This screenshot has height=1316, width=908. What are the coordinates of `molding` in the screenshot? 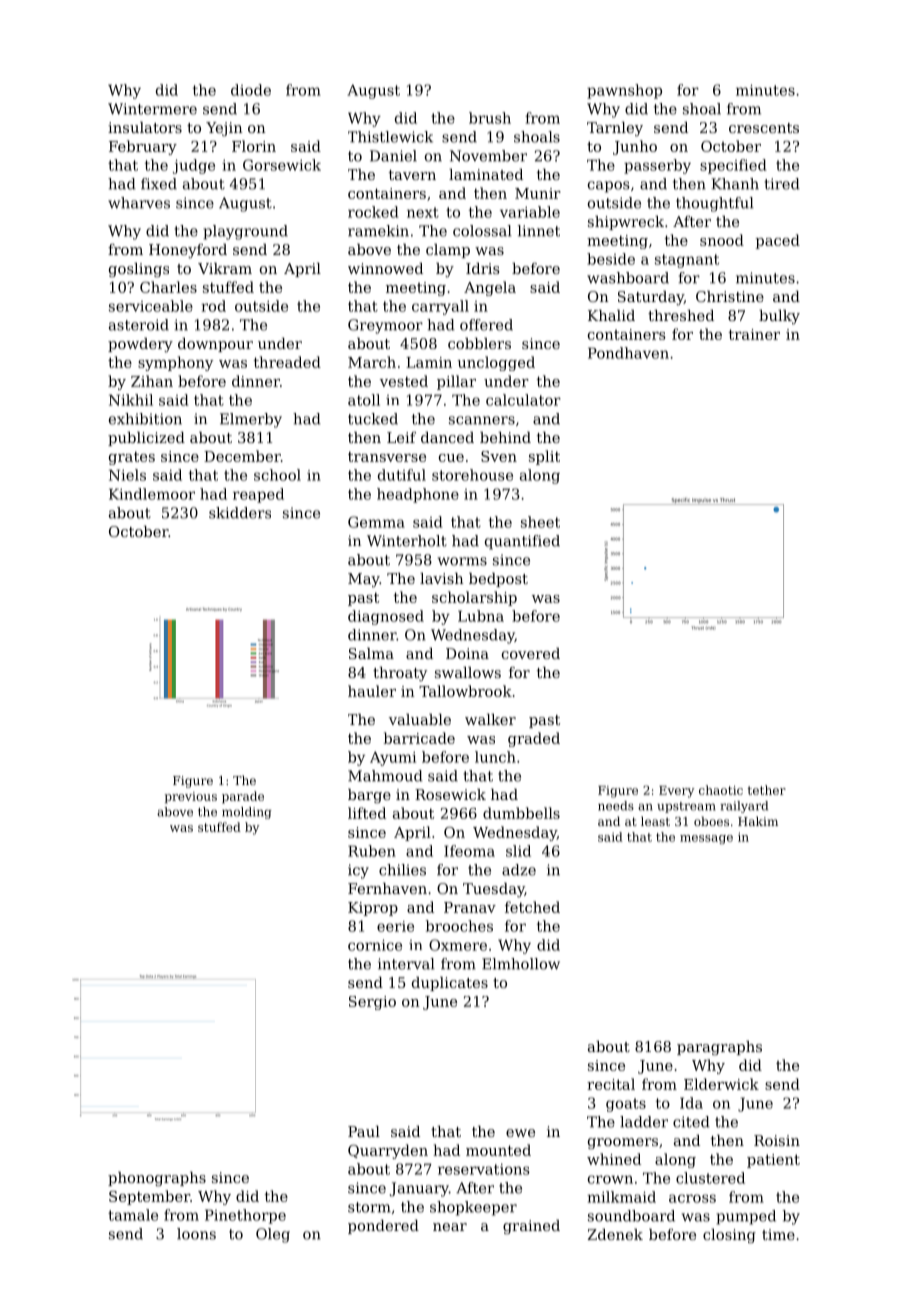 It's located at (247, 813).
